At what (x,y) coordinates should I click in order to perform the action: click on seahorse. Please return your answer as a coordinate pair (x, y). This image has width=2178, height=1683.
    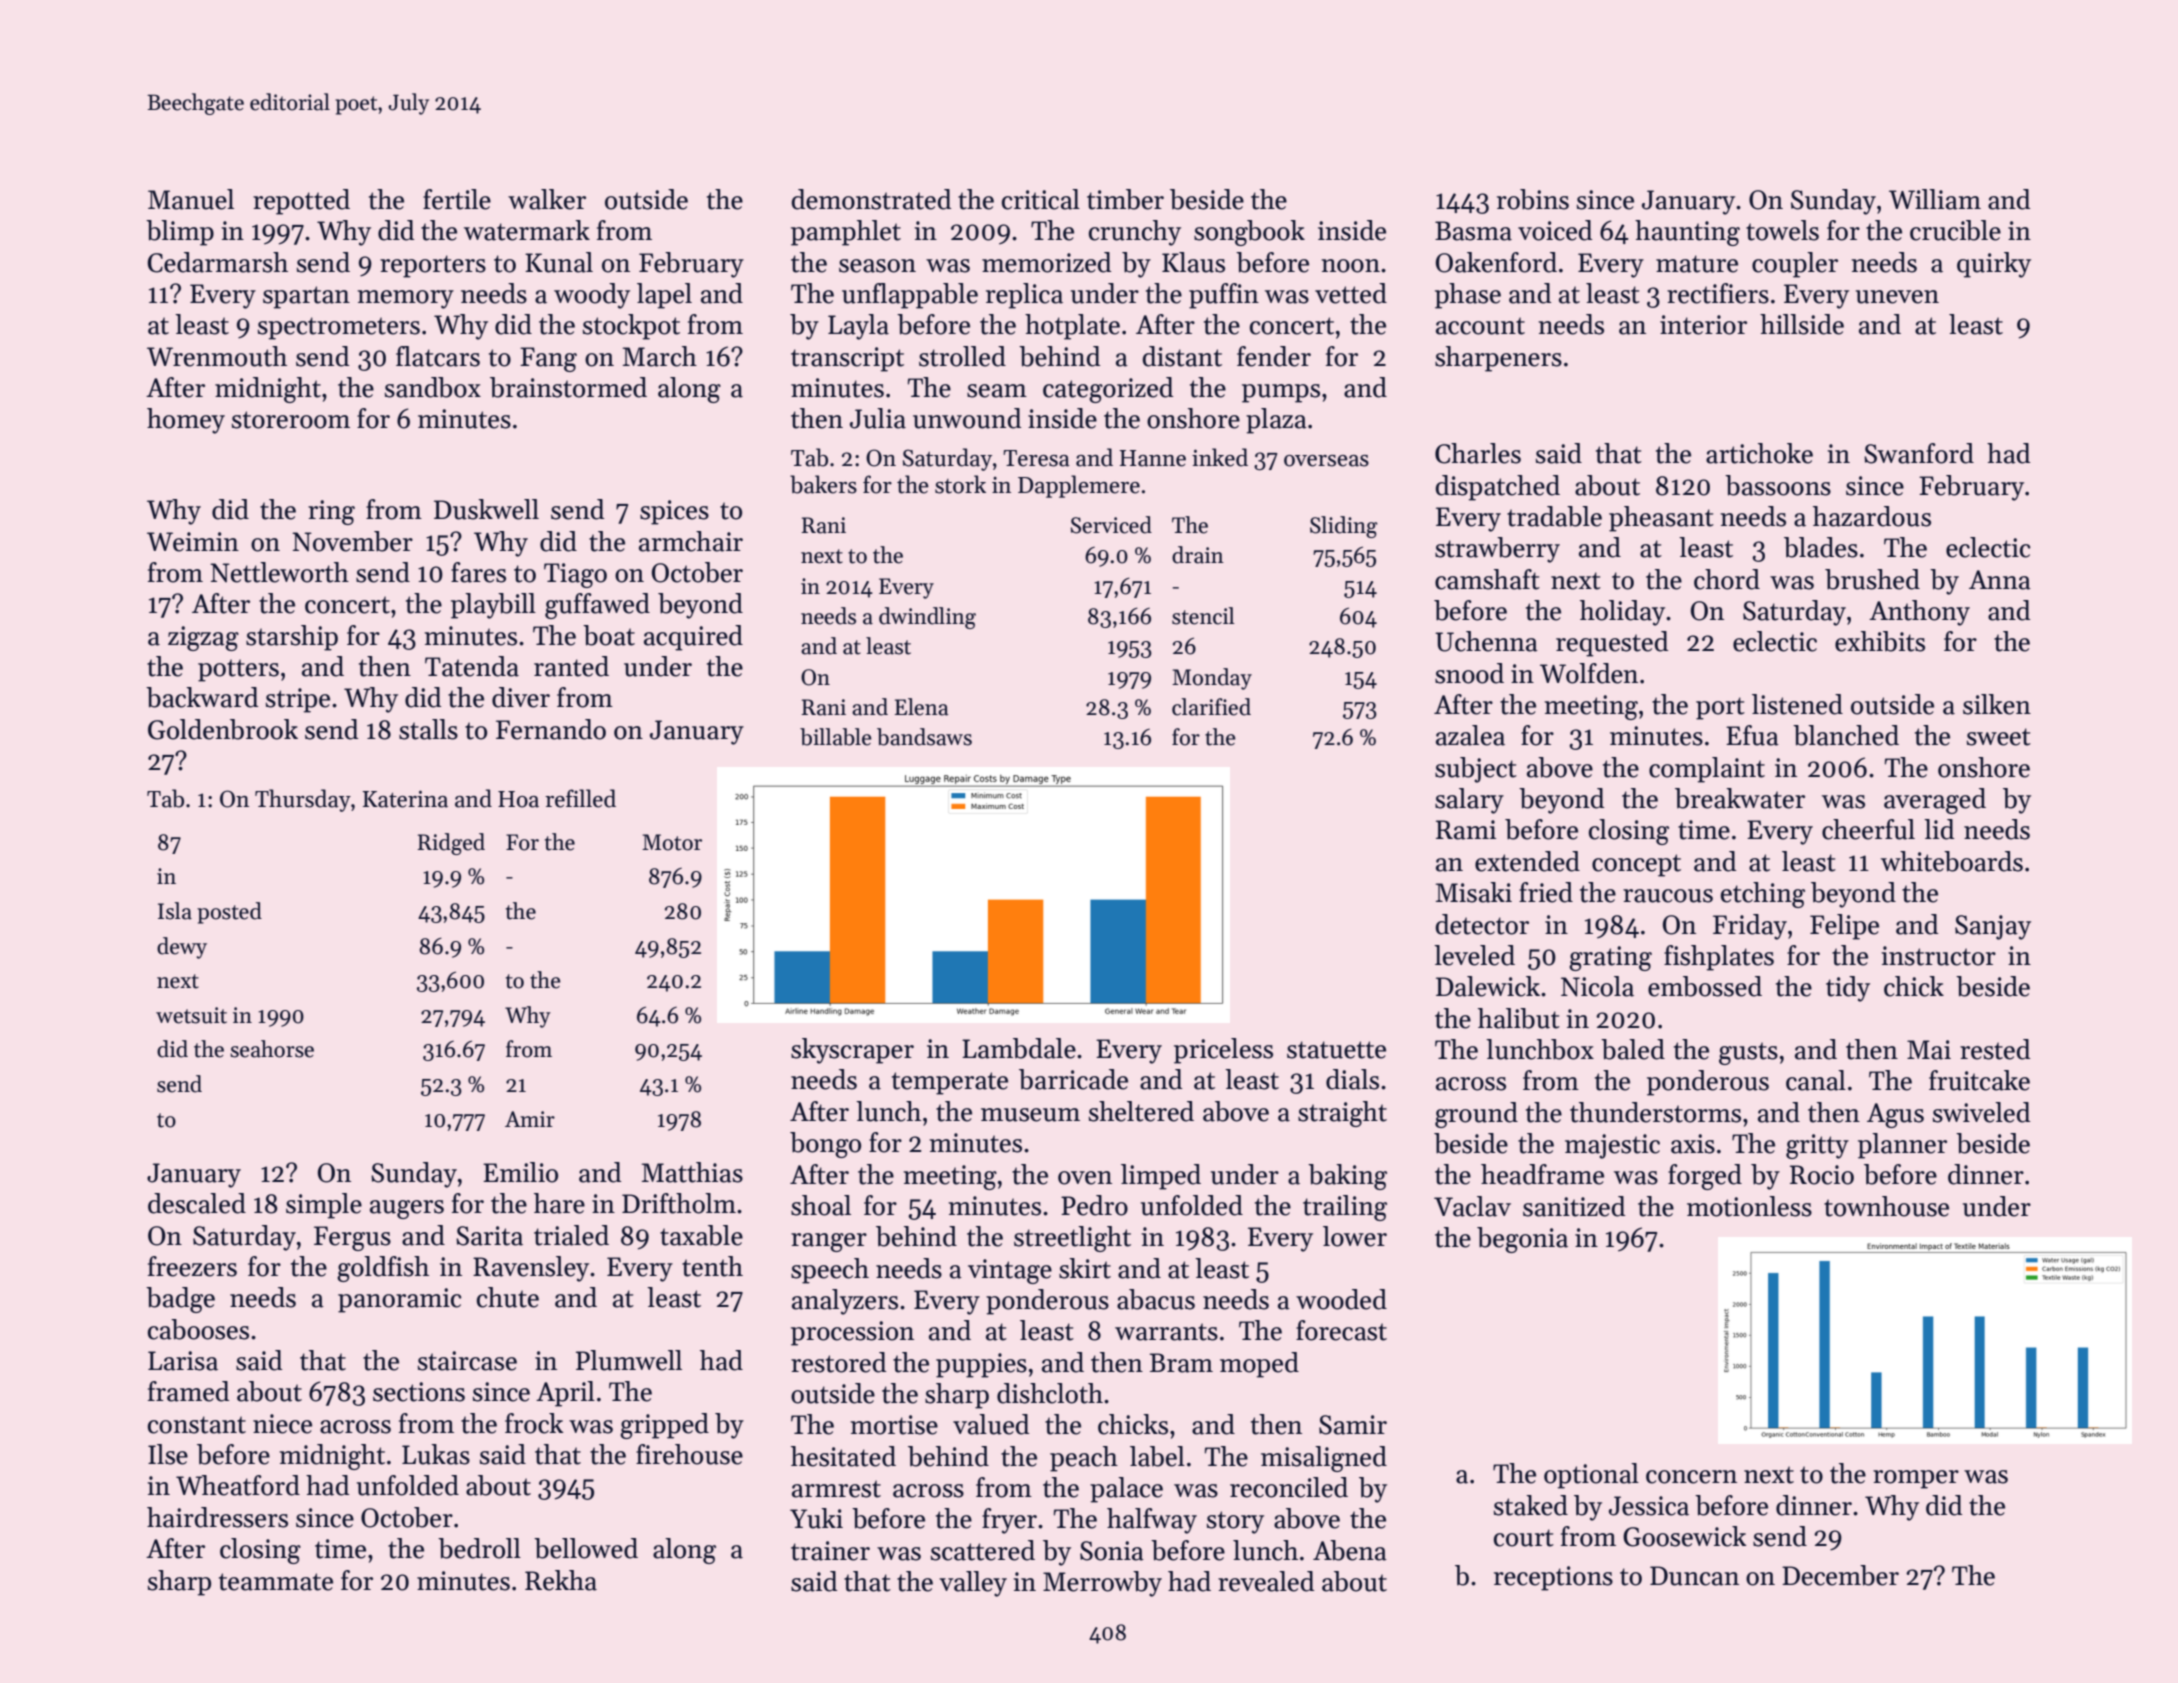
    Looking at the image, I should click on (272, 1049).
